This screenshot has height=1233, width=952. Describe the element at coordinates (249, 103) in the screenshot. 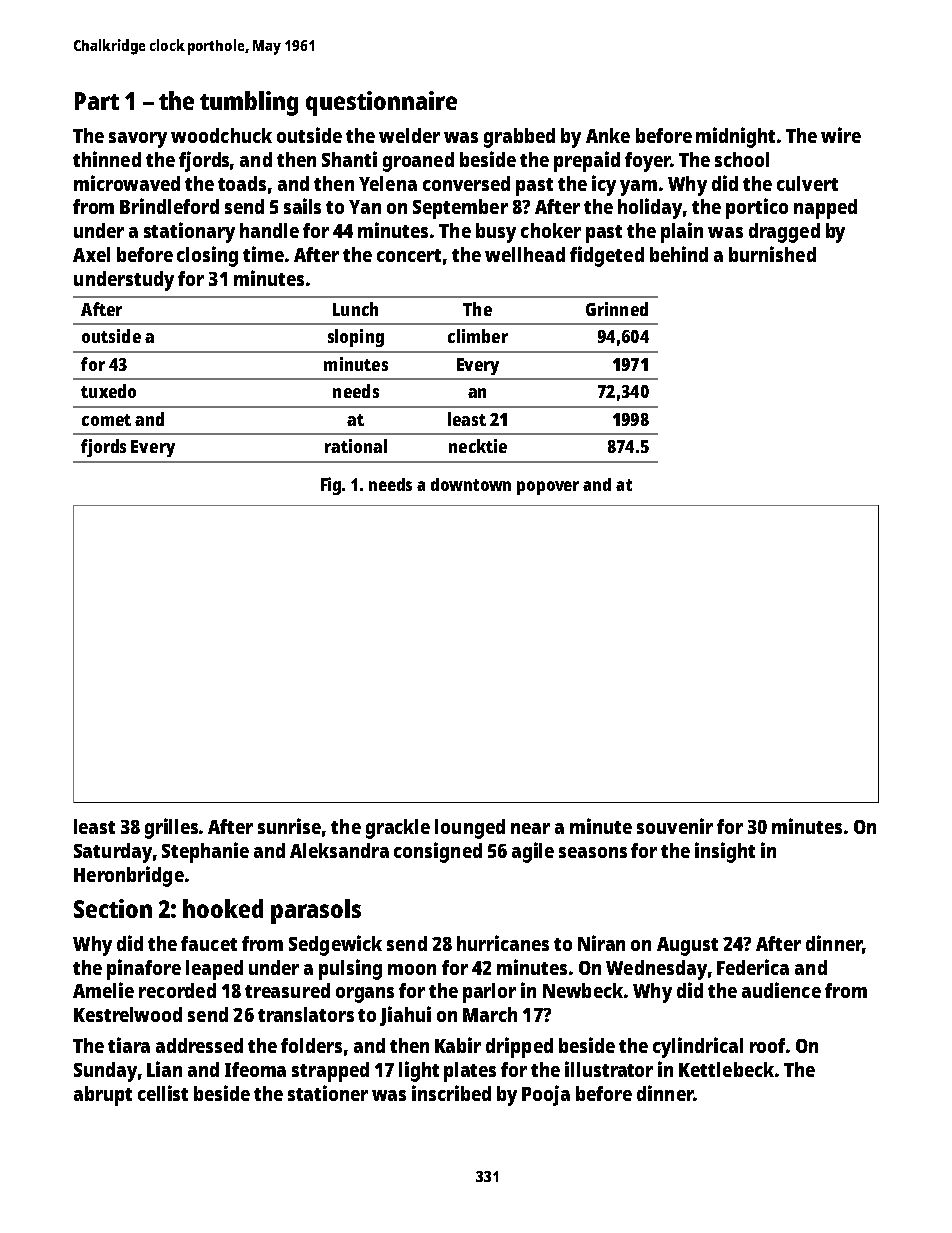

I see `tumbling` at that location.
